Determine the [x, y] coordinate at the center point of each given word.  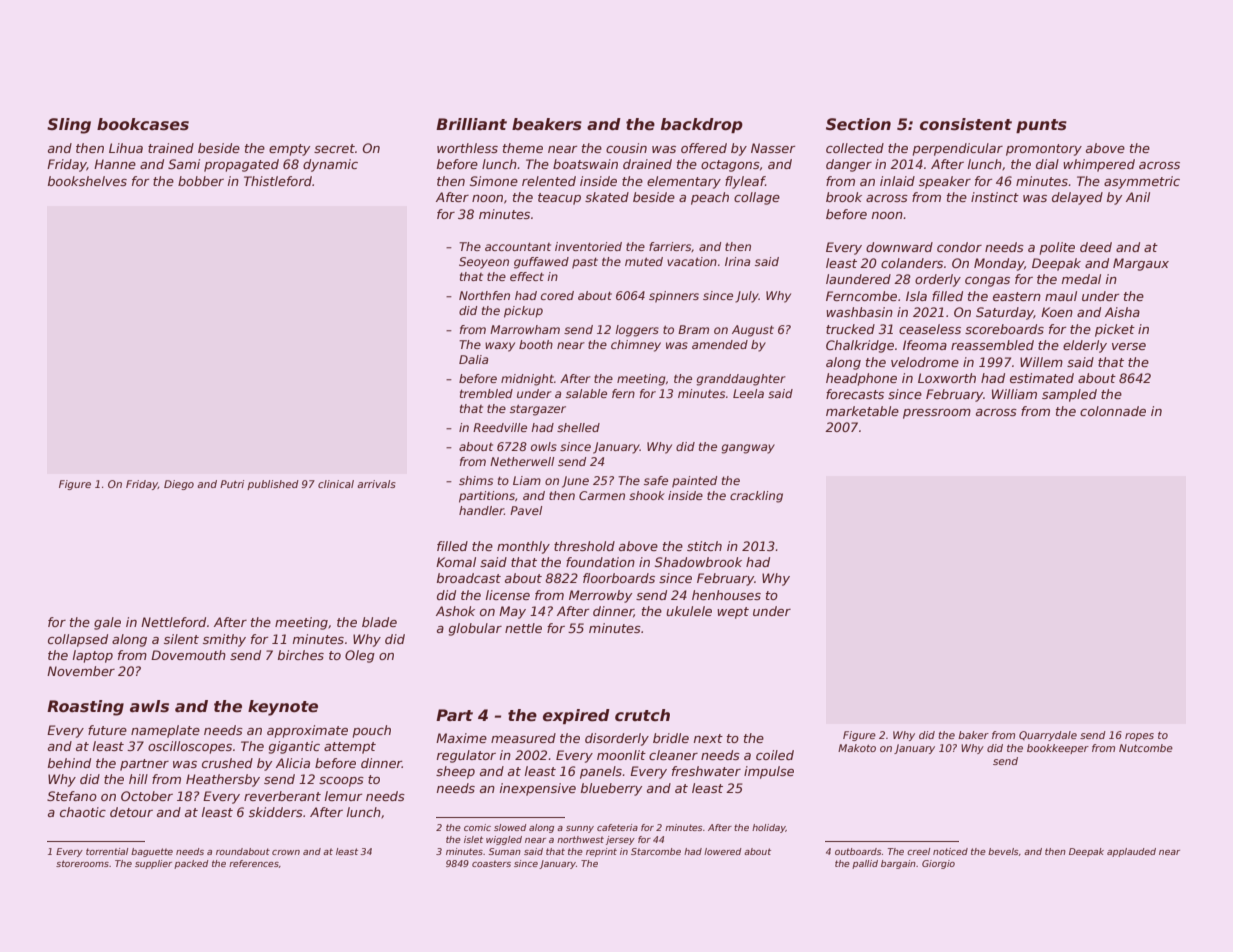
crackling [756, 497]
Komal [456, 562]
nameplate [165, 731]
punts [1041, 126]
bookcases [143, 124]
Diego [179, 485]
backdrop [702, 125]
